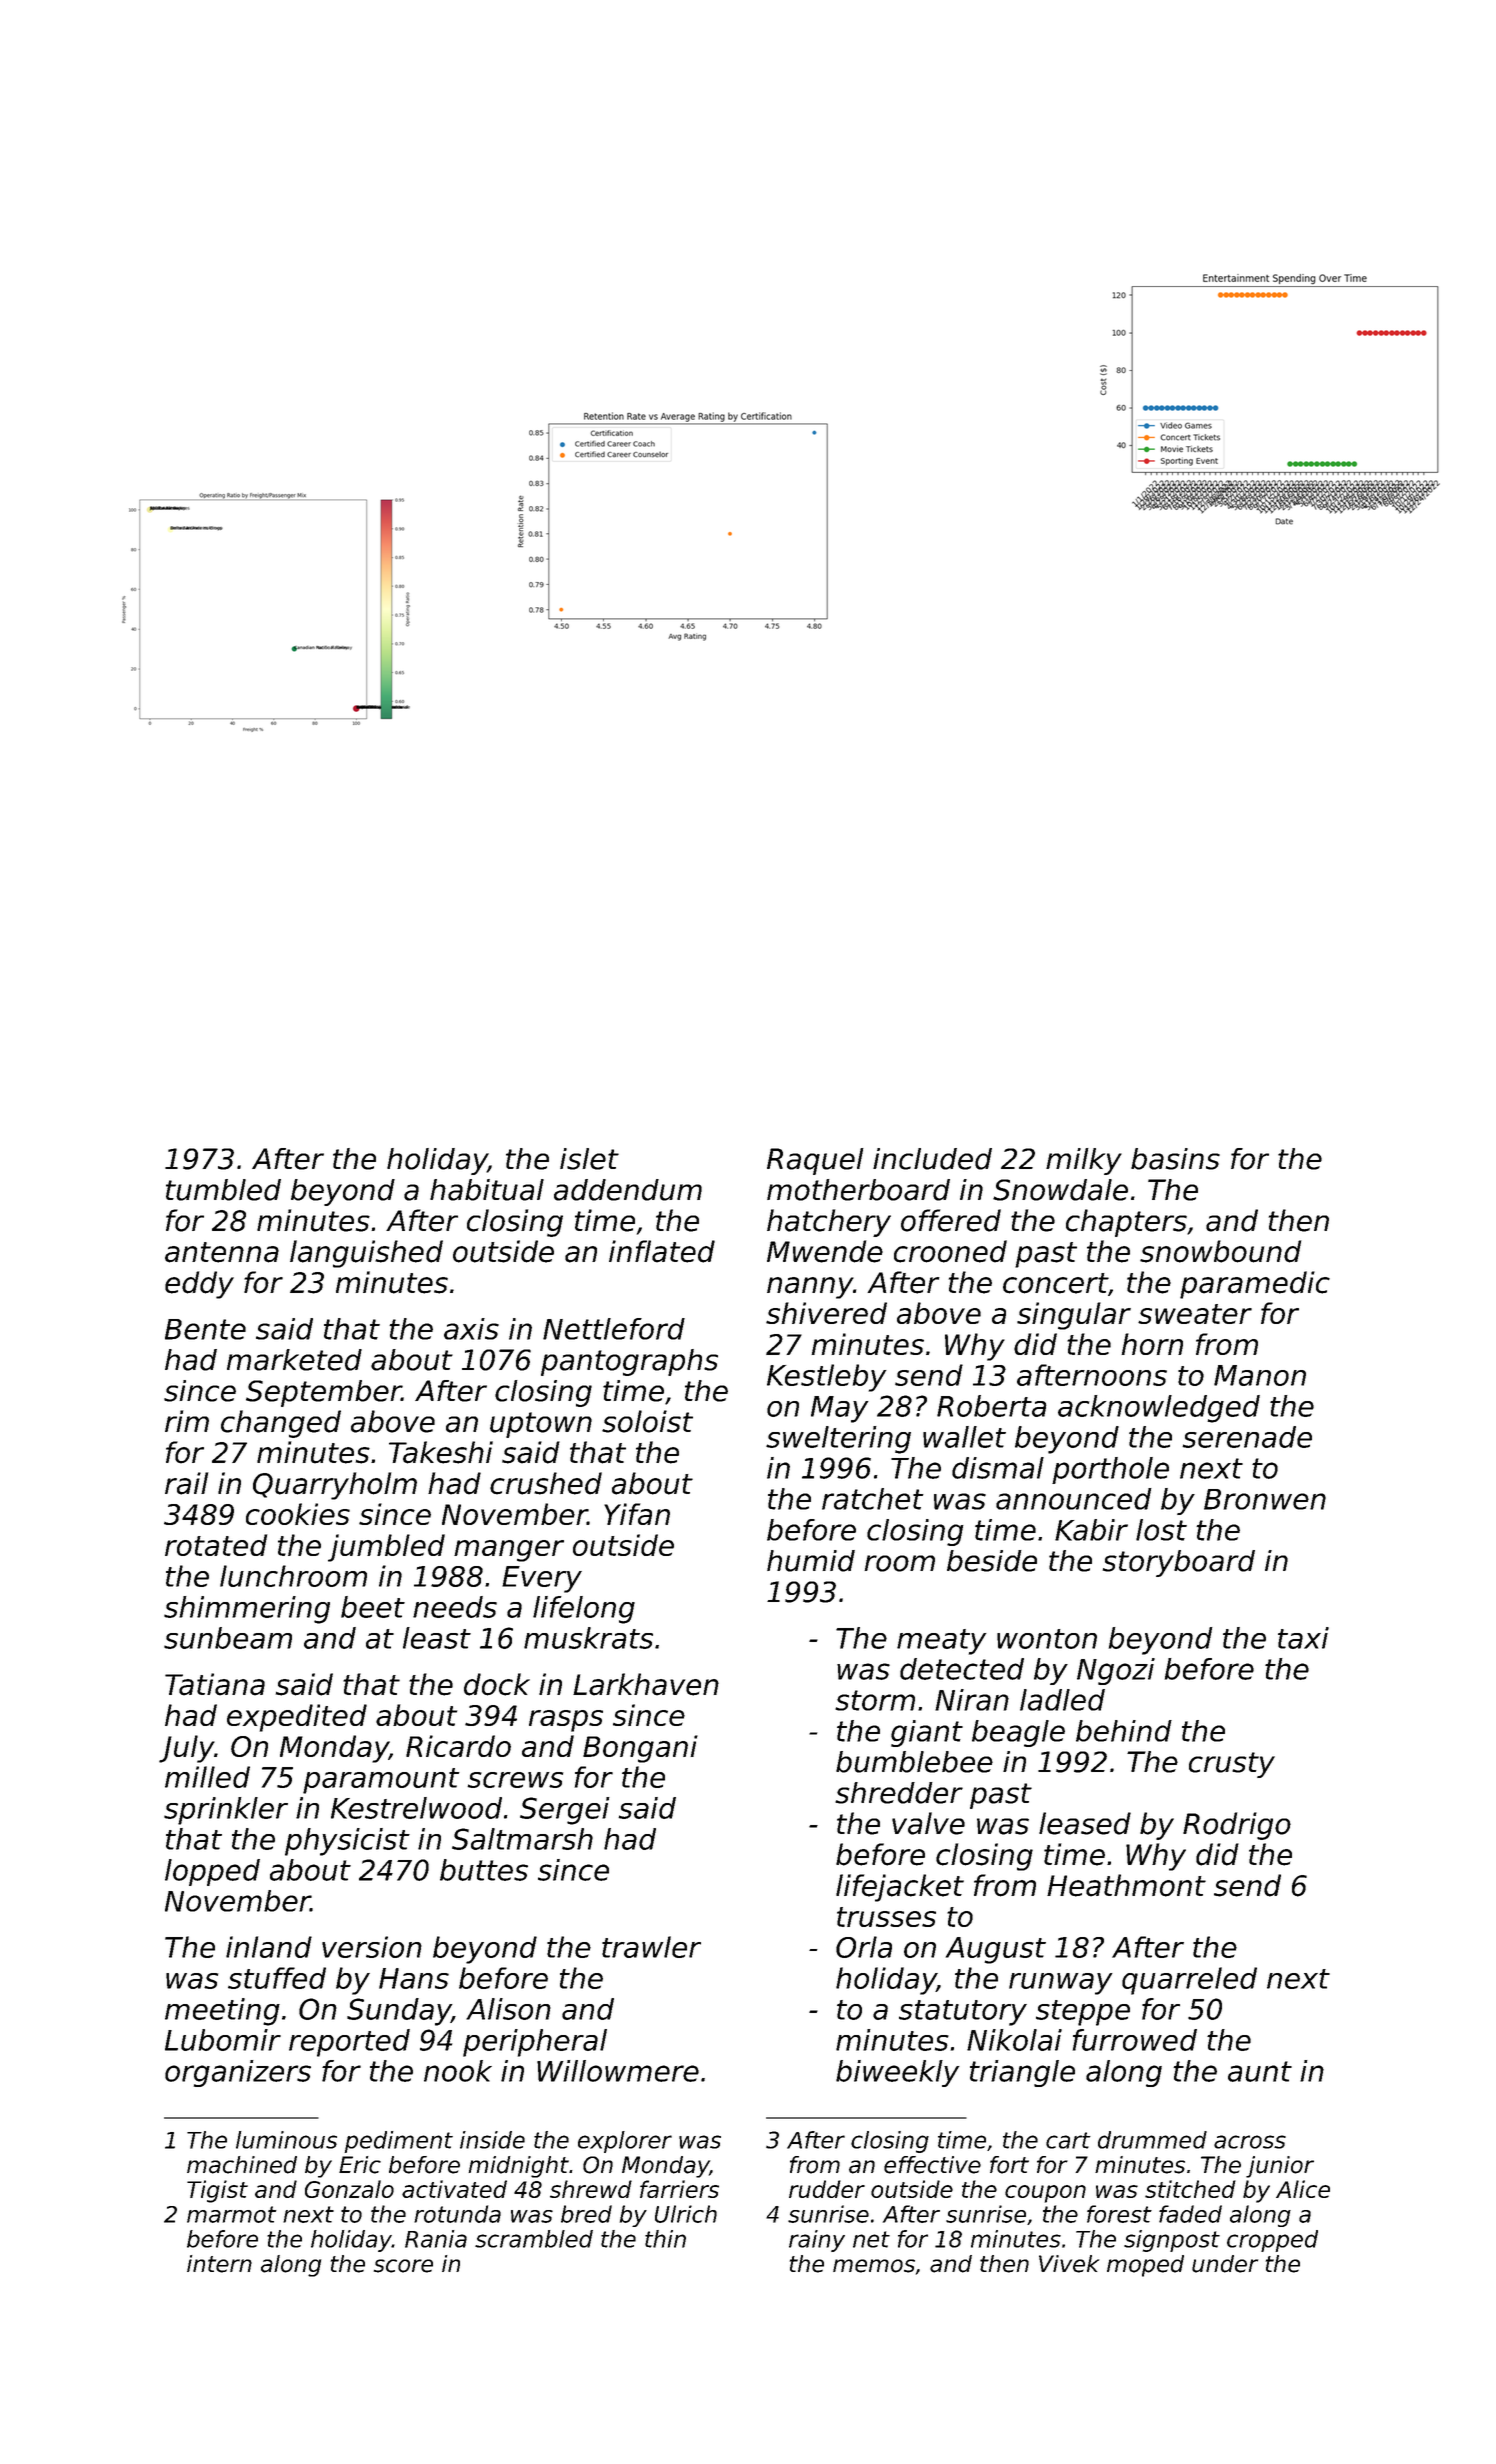 This screenshot has height=2464, width=1496. Describe the element at coordinates (899, 1793) in the screenshot. I see `shredder` at that location.
